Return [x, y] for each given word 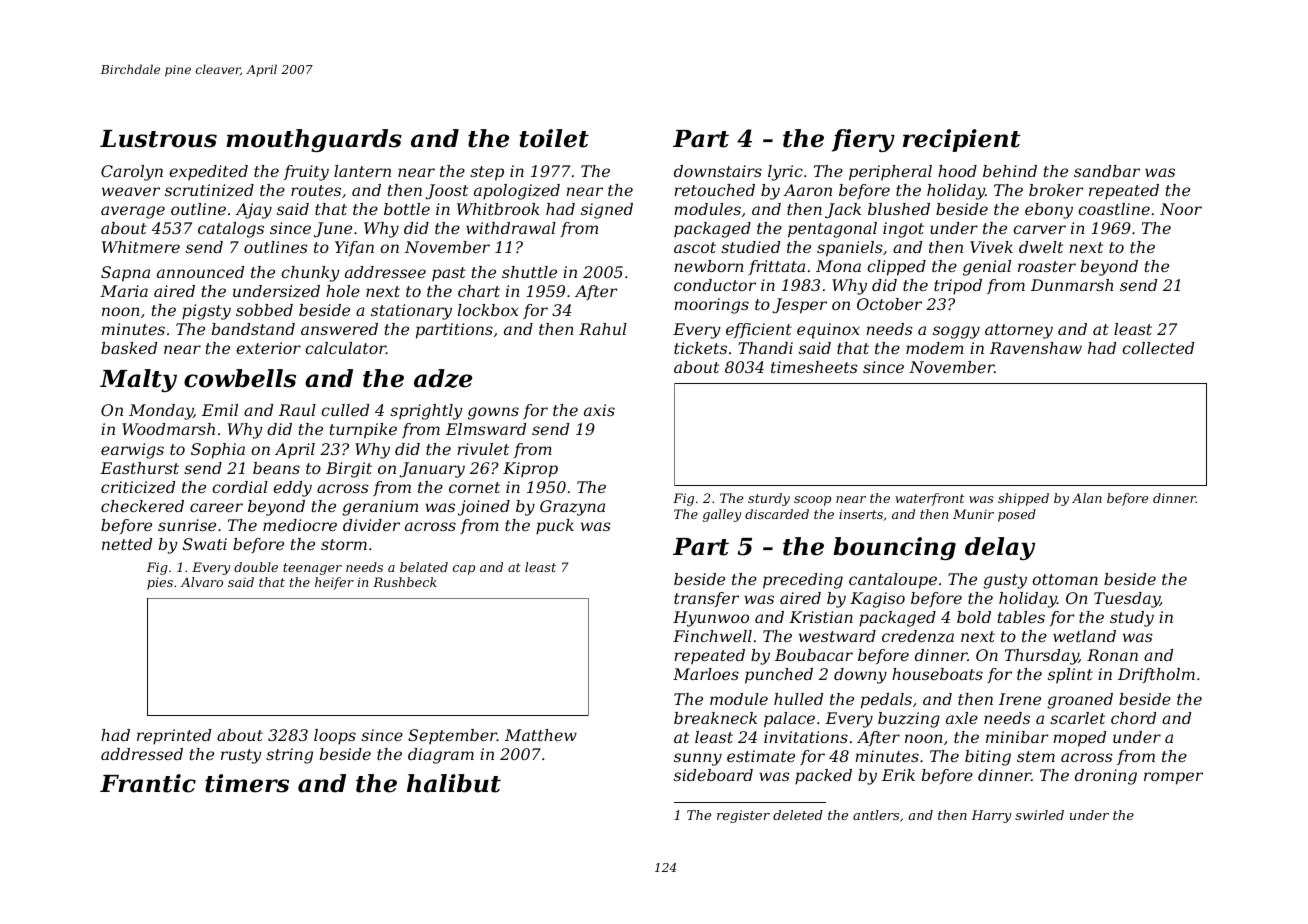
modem [935, 348]
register [743, 816]
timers [247, 783]
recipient [962, 140]
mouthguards [314, 140]
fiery [863, 140]
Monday [161, 412]
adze [443, 378]
